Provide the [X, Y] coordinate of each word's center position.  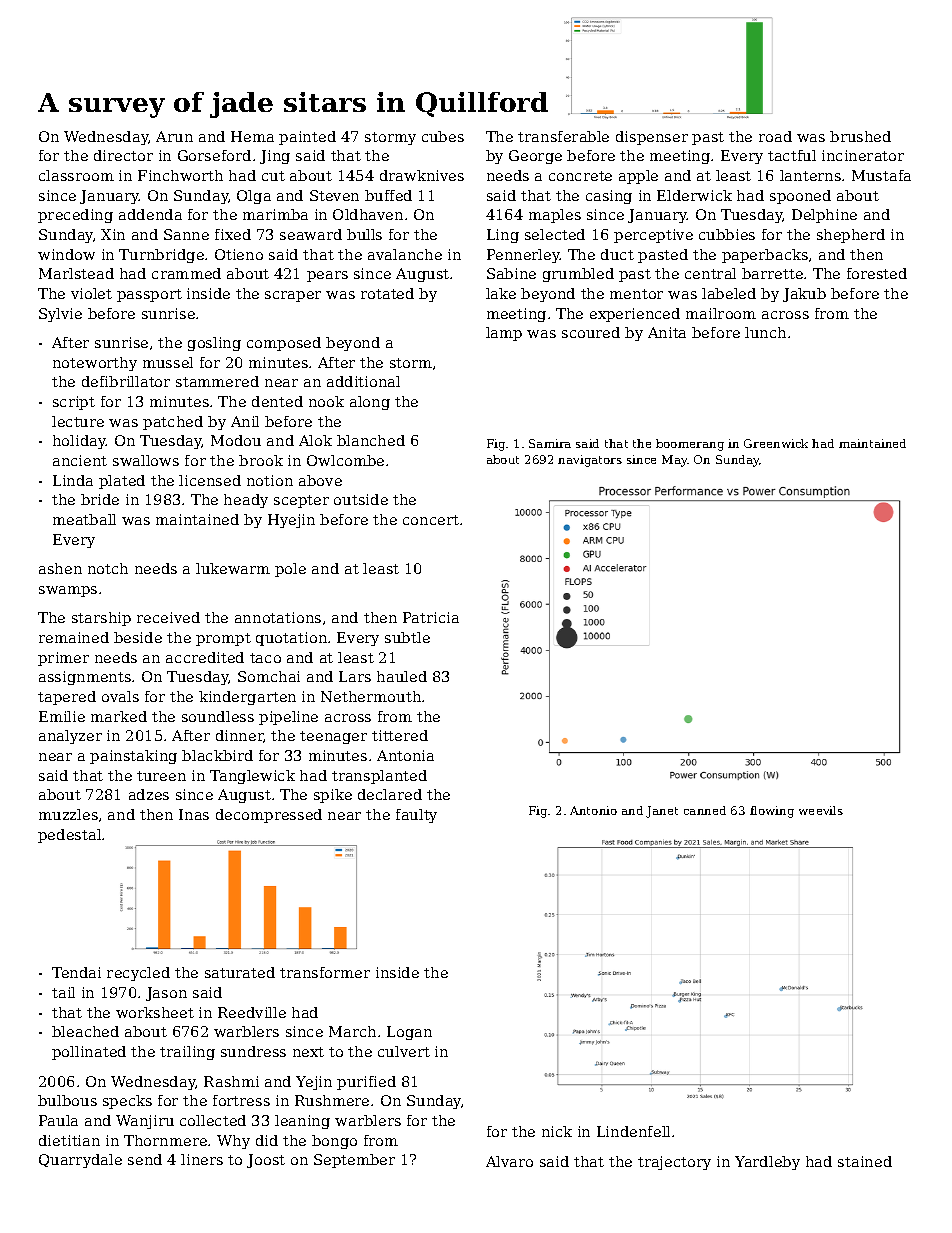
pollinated [89, 1053]
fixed [233, 234]
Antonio [593, 810]
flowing [772, 812]
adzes [149, 794]
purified [366, 1083]
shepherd [851, 236]
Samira [550, 443]
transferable [563, 136]
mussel [168, 362]
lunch [765, 332]
